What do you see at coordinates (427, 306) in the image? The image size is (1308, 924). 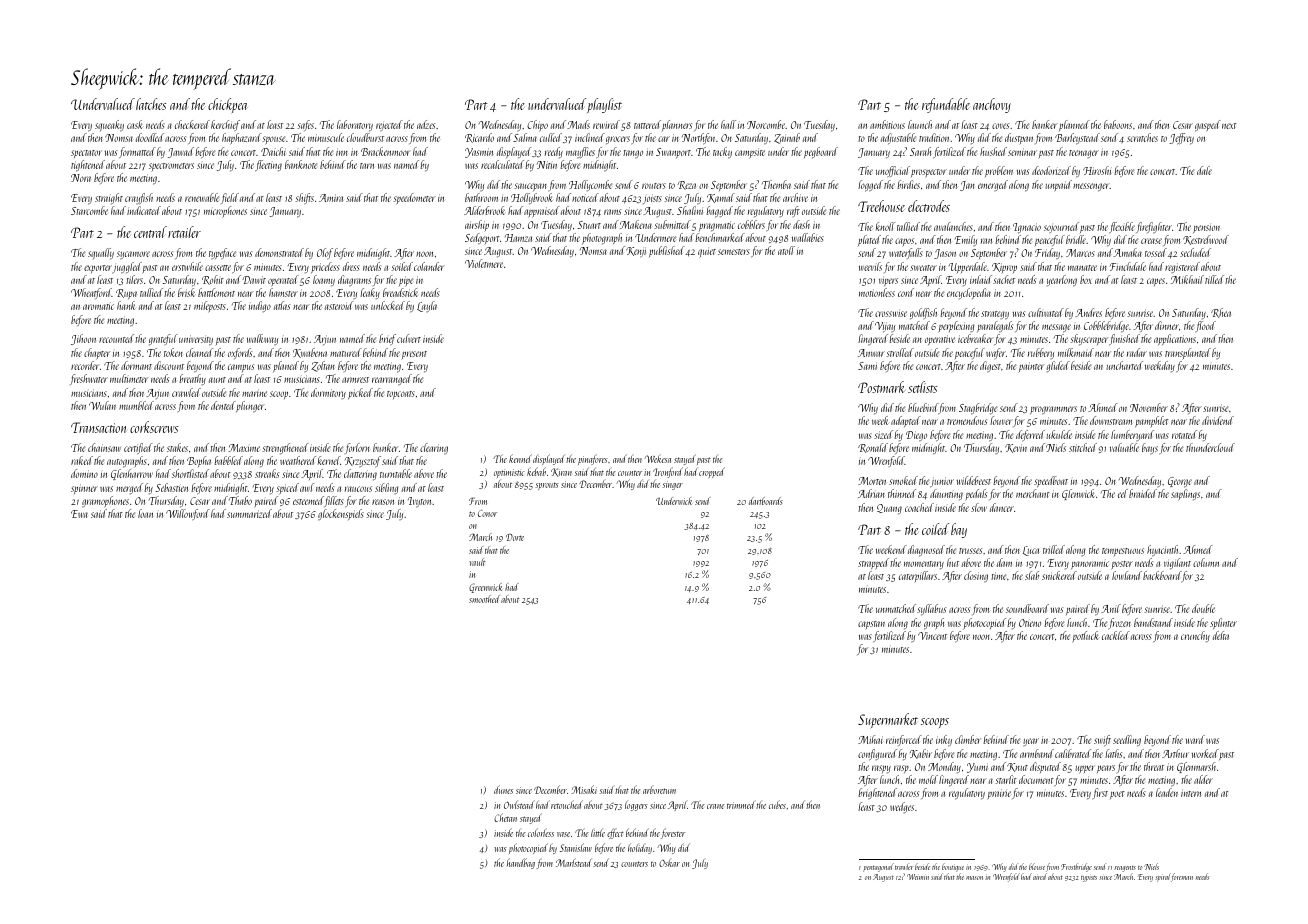 I see `Layla` at bounding box center [427, 306].
